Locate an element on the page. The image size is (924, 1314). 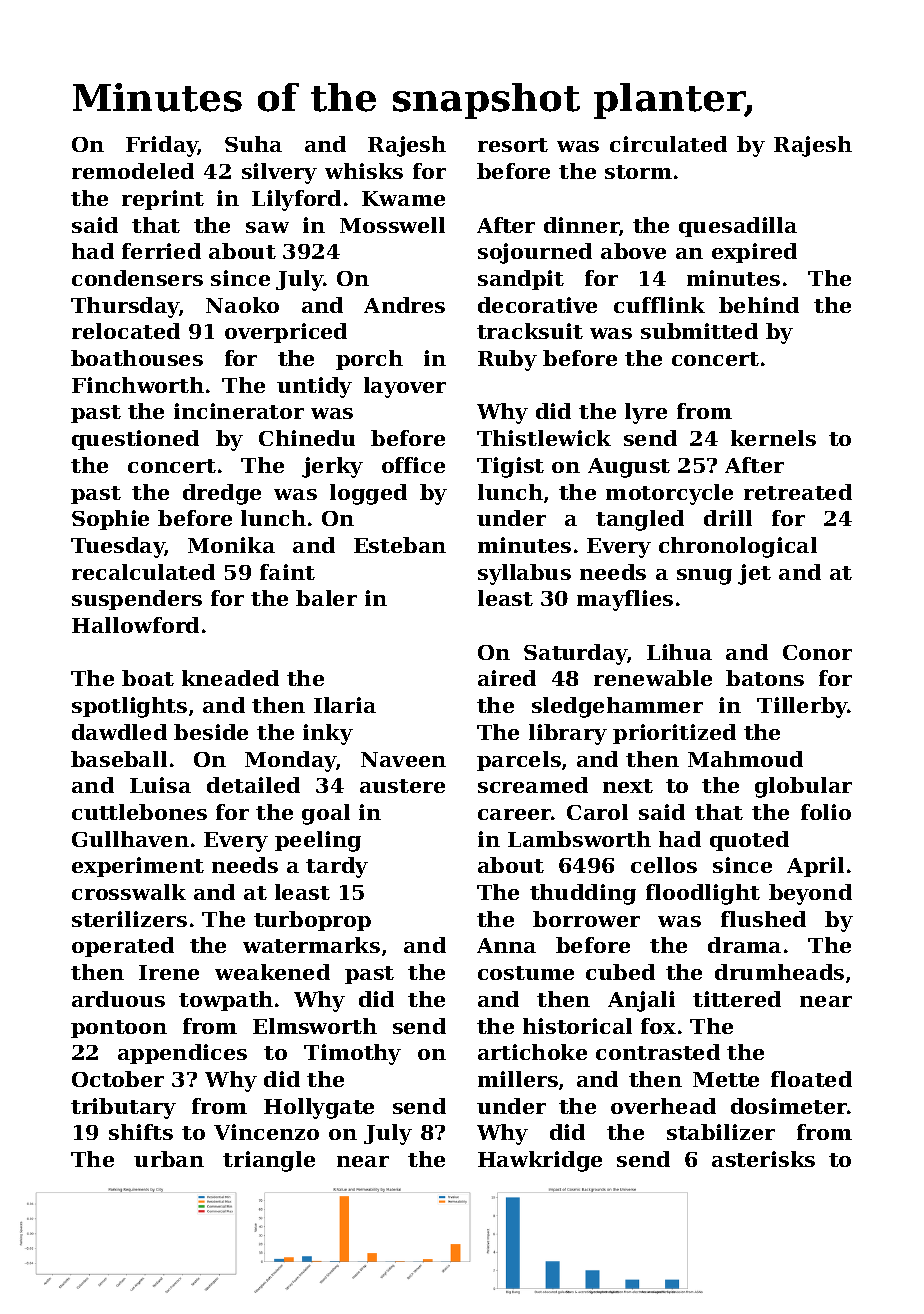
Finchworth is located at coordinates (138, 385).
